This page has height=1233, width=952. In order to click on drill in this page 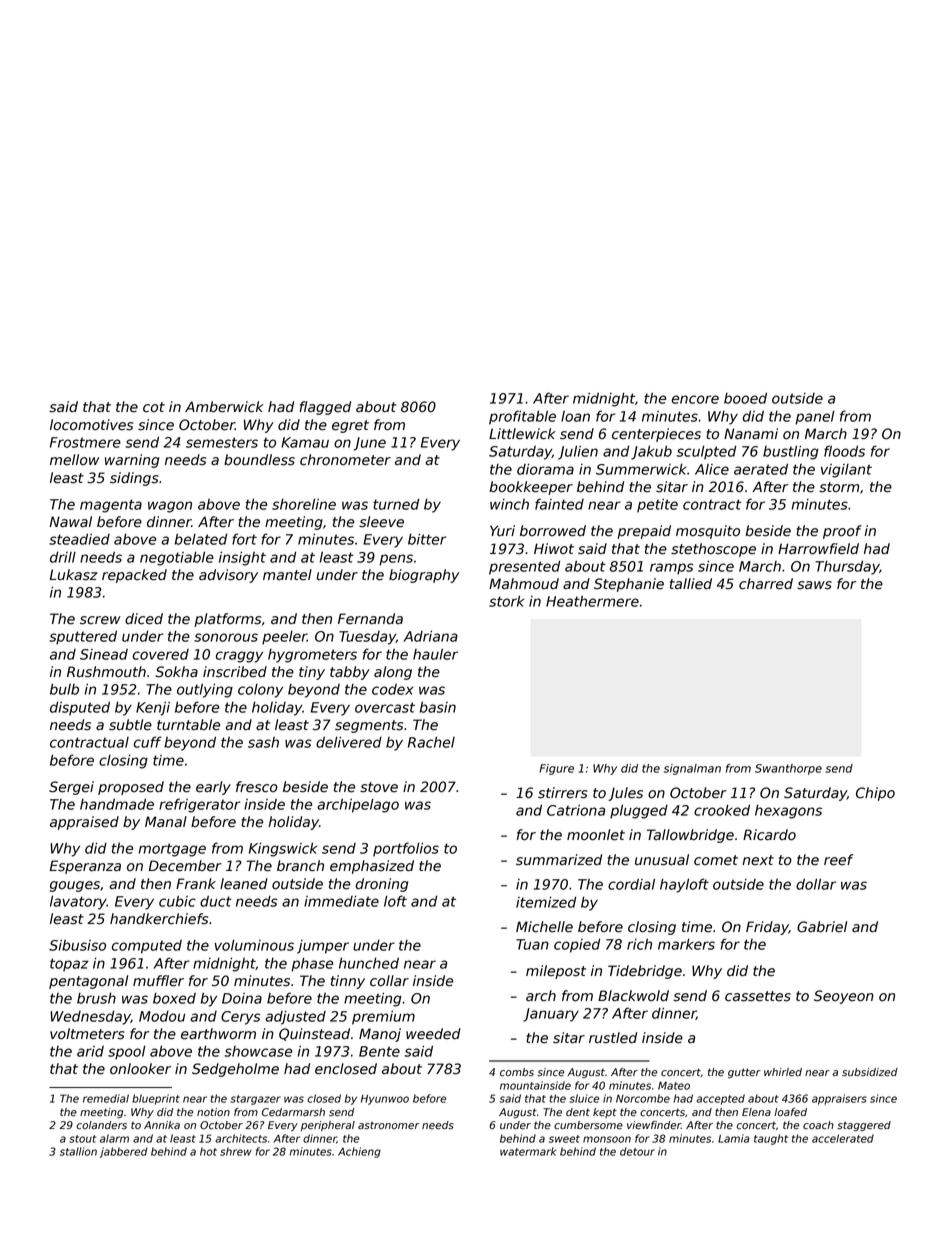, I will do `click(63, 557)`.
